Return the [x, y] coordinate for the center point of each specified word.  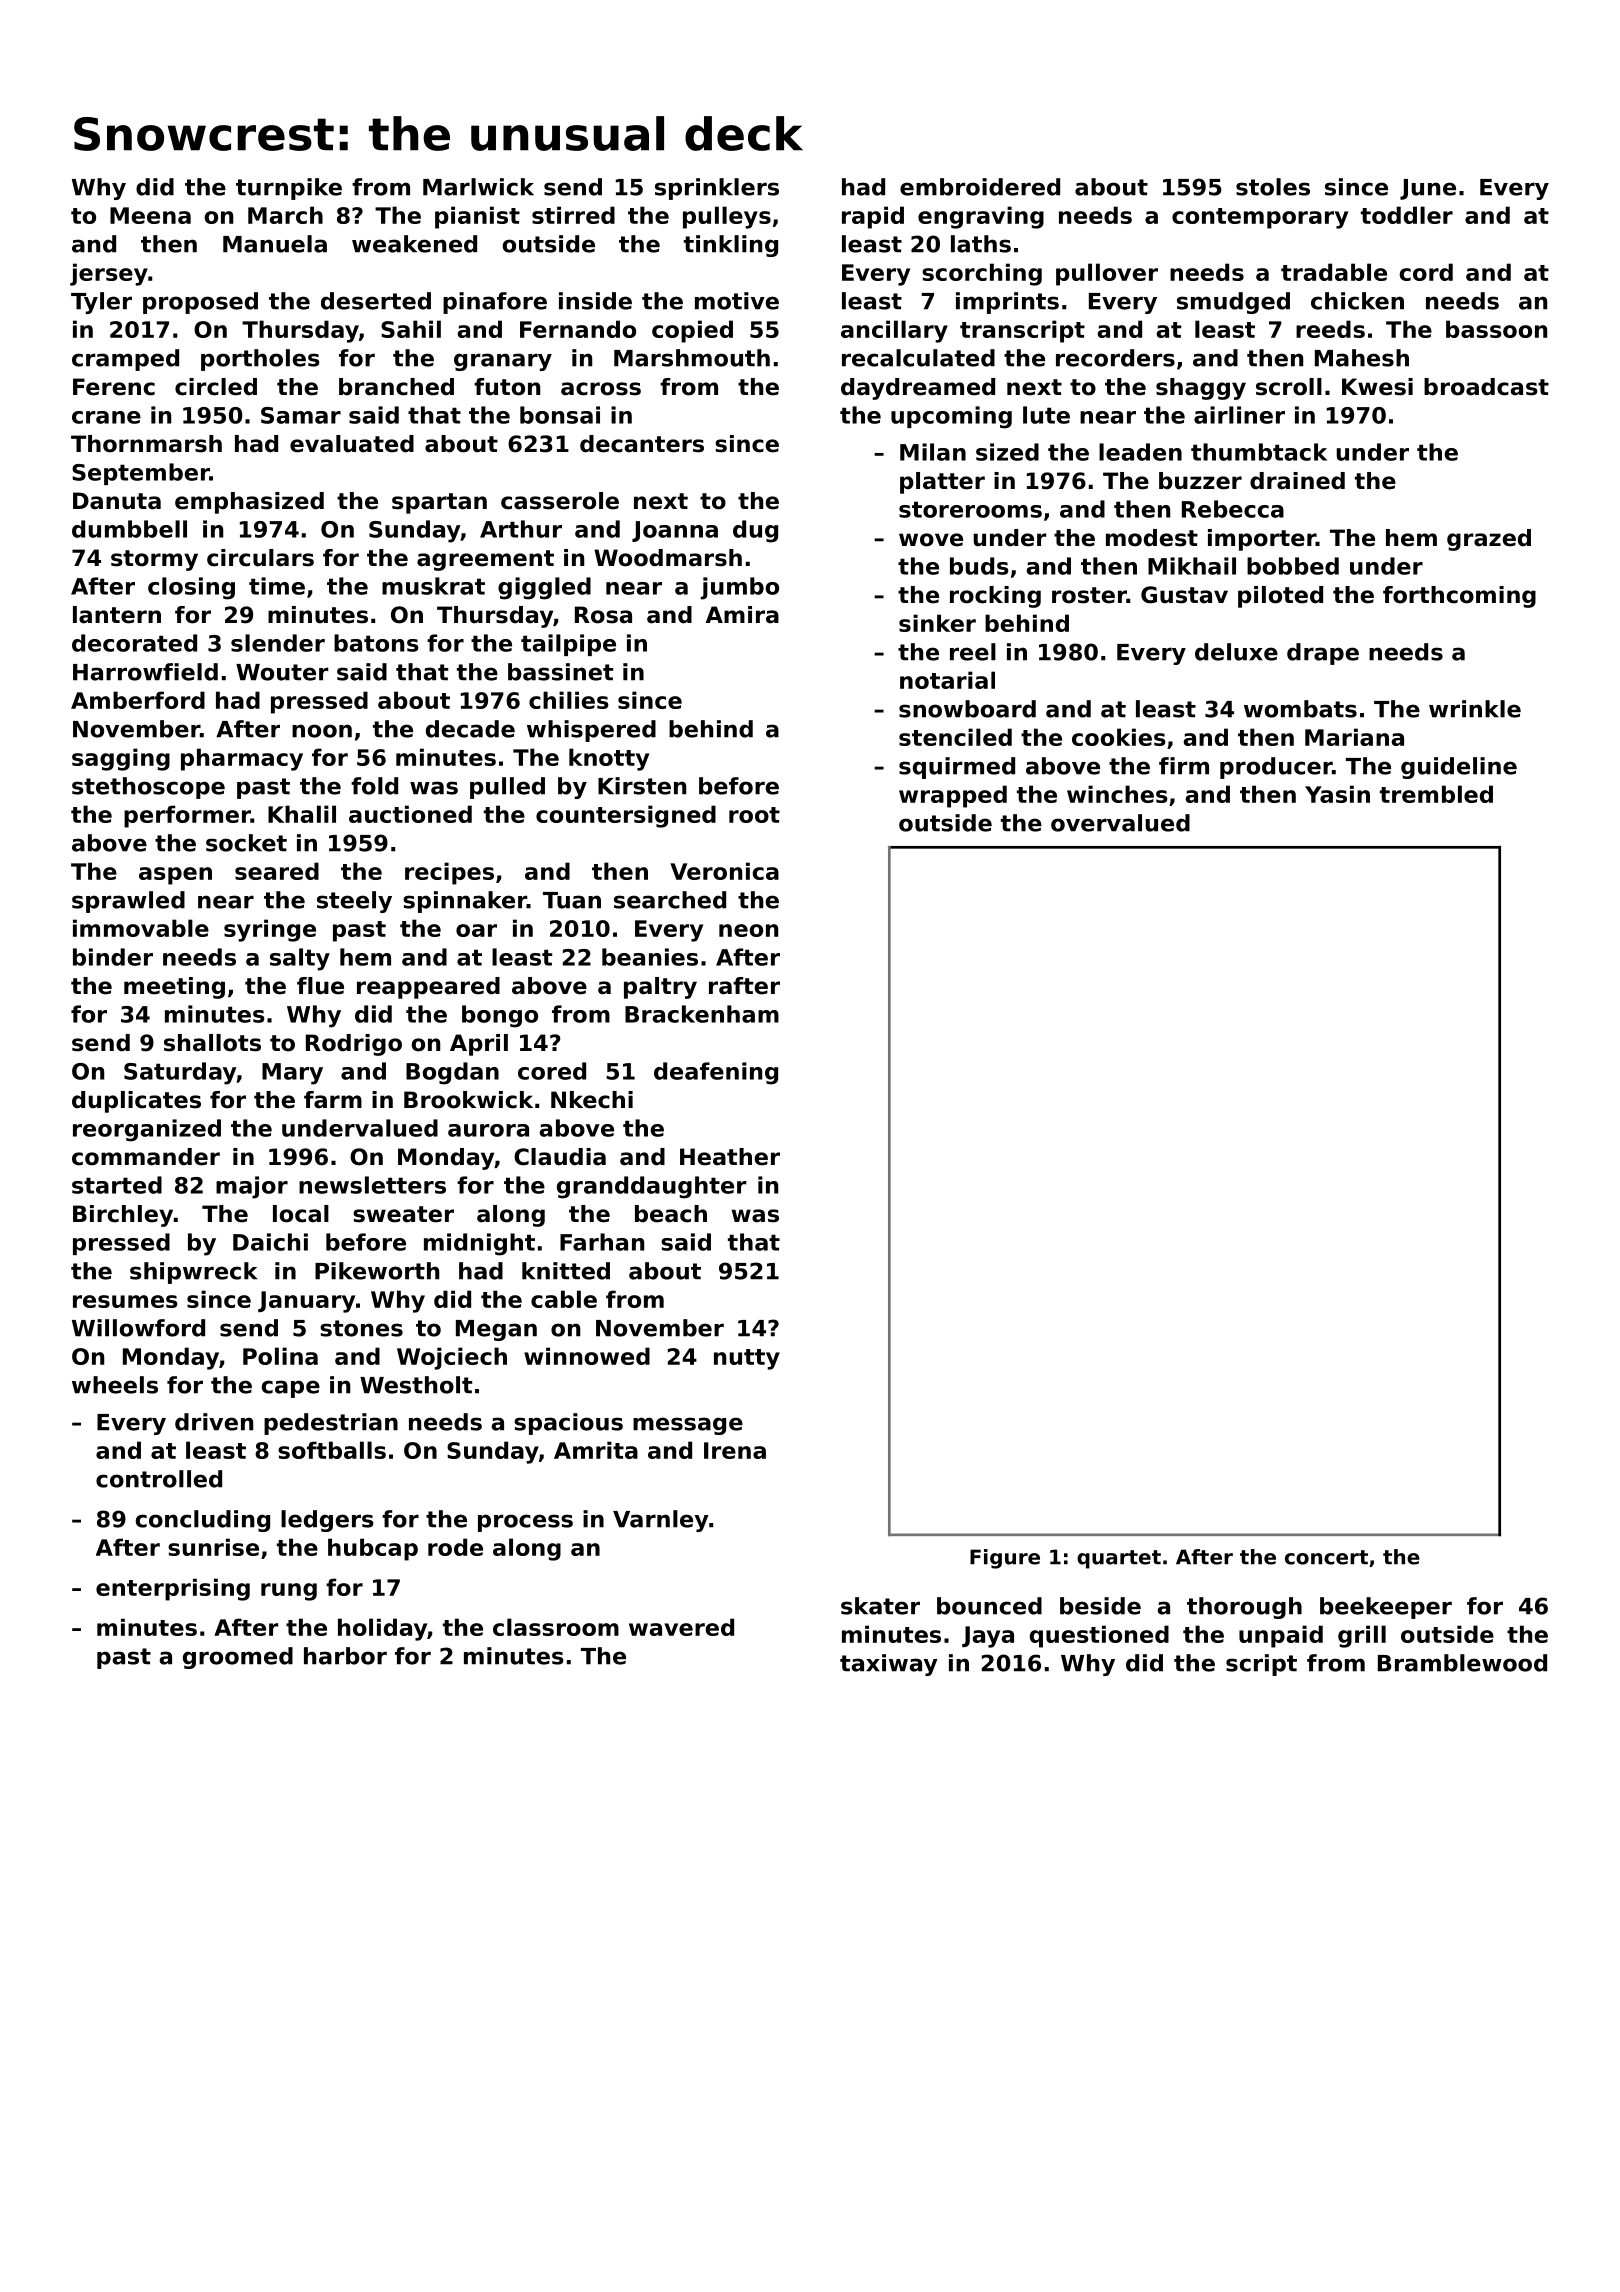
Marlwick [478, 187]
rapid [873, 217]
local [301, 1214]
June [1428, 189]
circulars [260, 558]
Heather [730, 1157]
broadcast [1486, 387]
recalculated [918, 358]
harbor [345, 1656]
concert [1326, 1557]
